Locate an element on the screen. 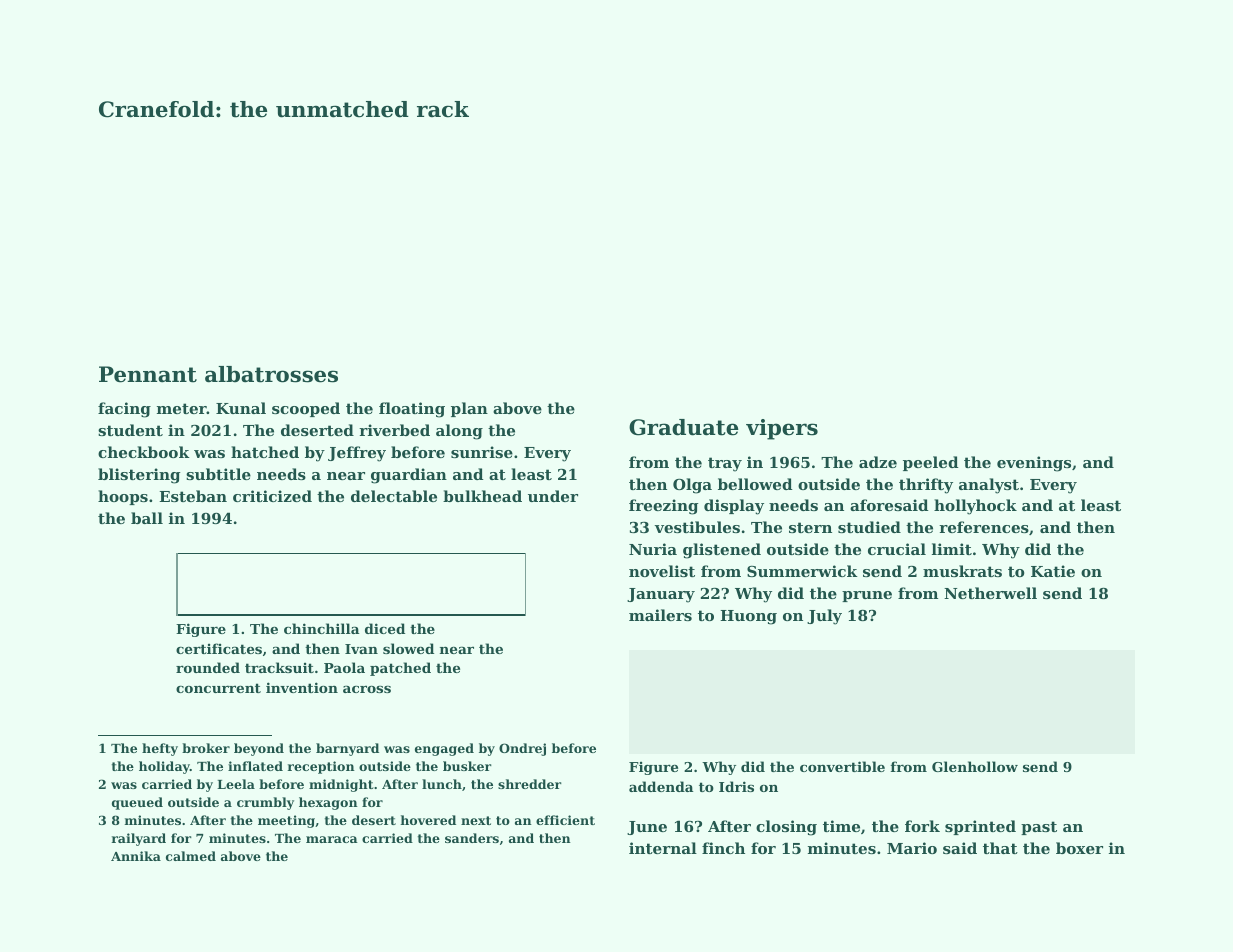 The image size is (1233, 952). convertible is located at coordinates (842, 766).
